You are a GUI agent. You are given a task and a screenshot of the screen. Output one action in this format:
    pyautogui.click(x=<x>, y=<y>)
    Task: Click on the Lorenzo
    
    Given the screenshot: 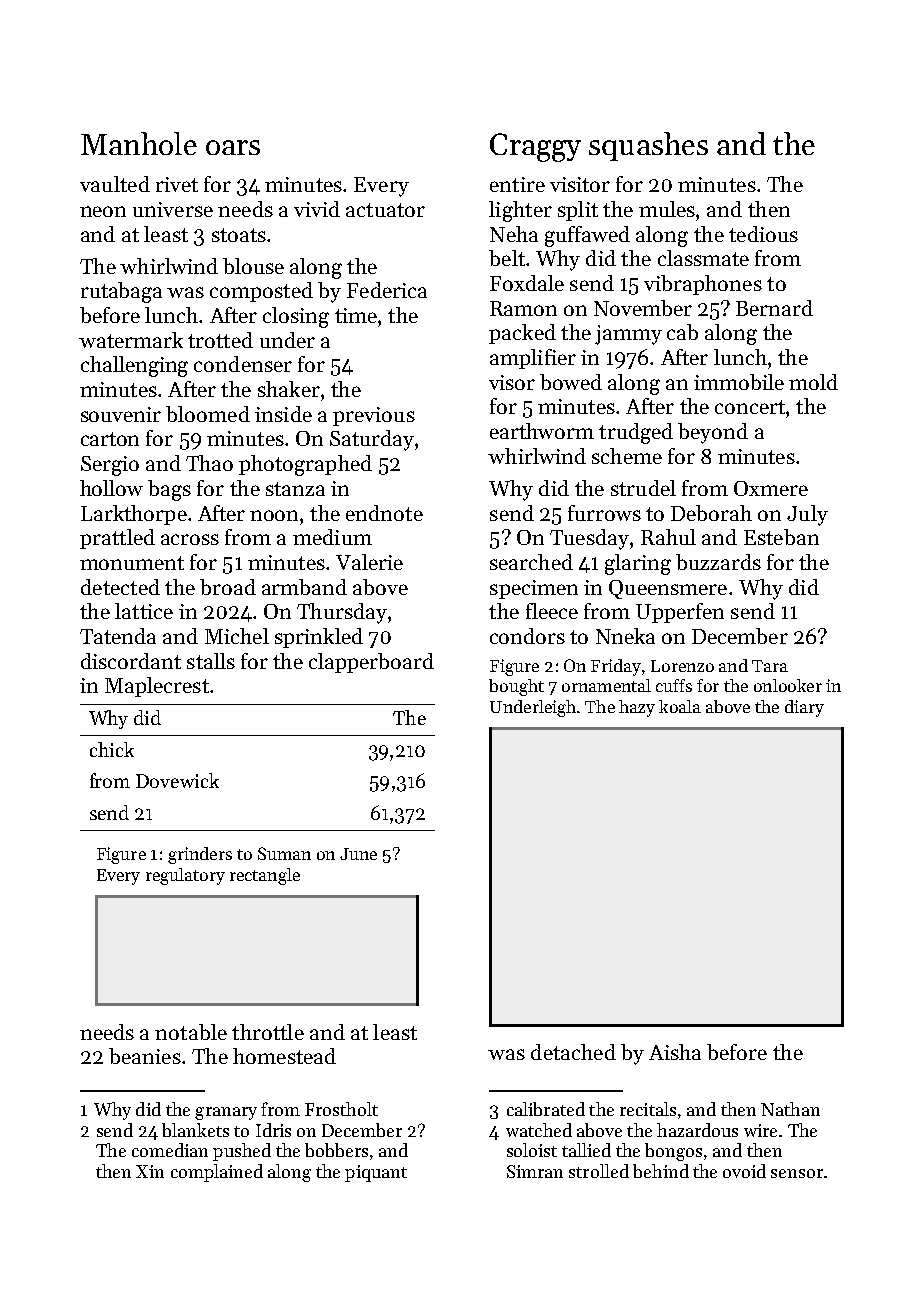 What is the action you would take?
    pyautogui.click(x=682, y=666)
